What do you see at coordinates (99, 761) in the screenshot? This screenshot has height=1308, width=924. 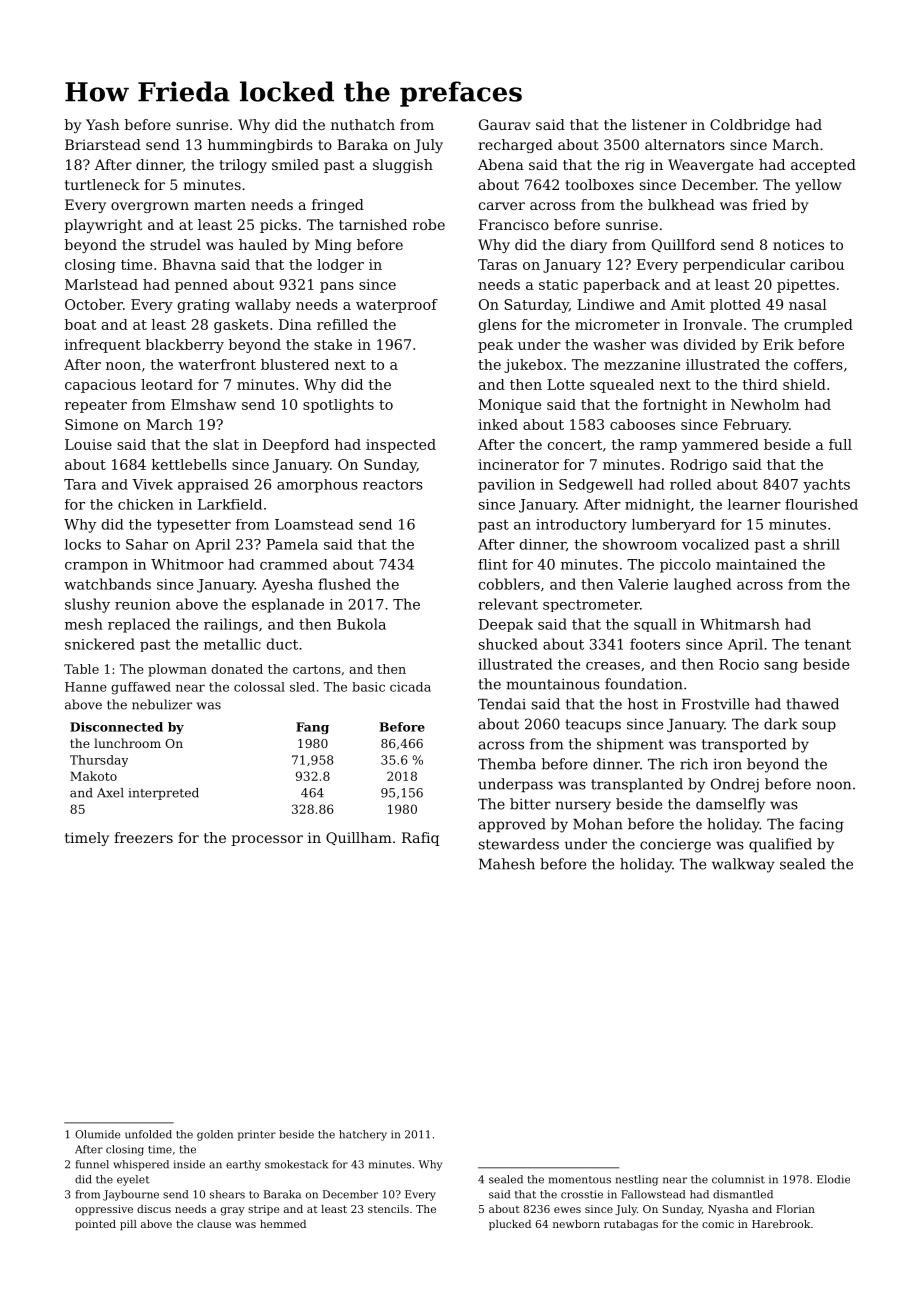 I see `Thursday` at bounding box center [99, 761].
